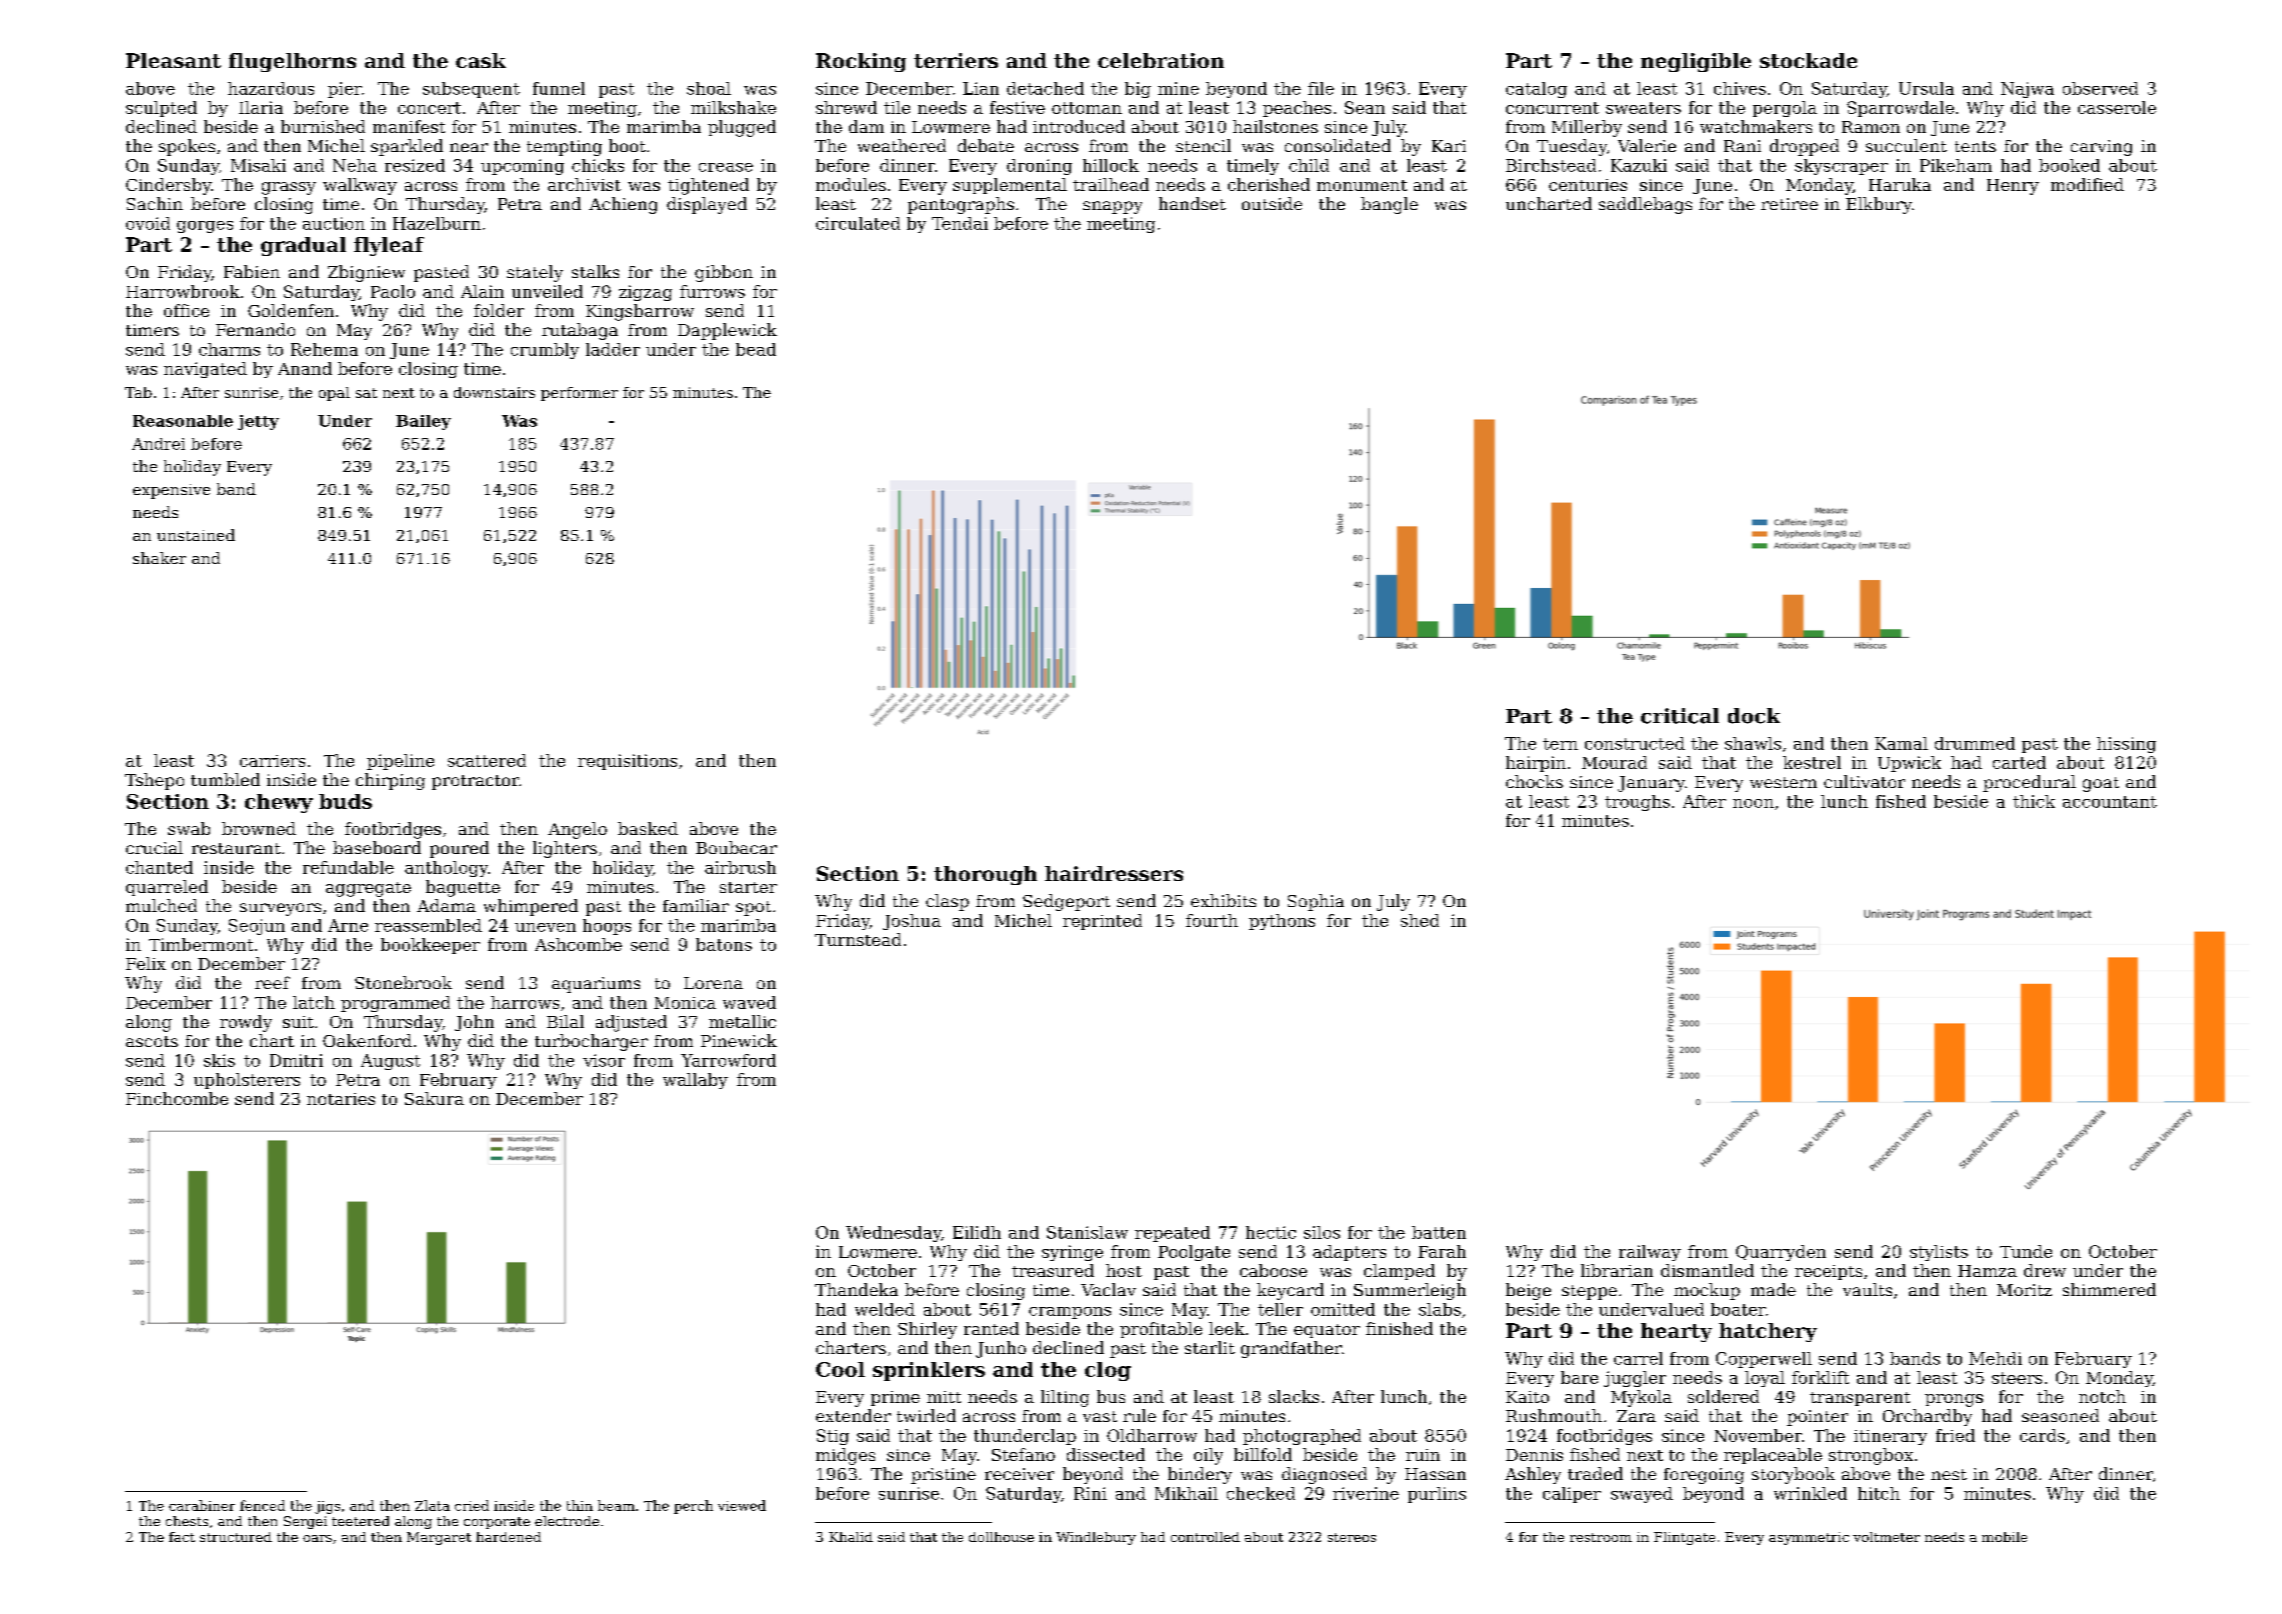 This screenshot has width=2282, height=1614. I want to click on wallaby, so click(695, 1081).
